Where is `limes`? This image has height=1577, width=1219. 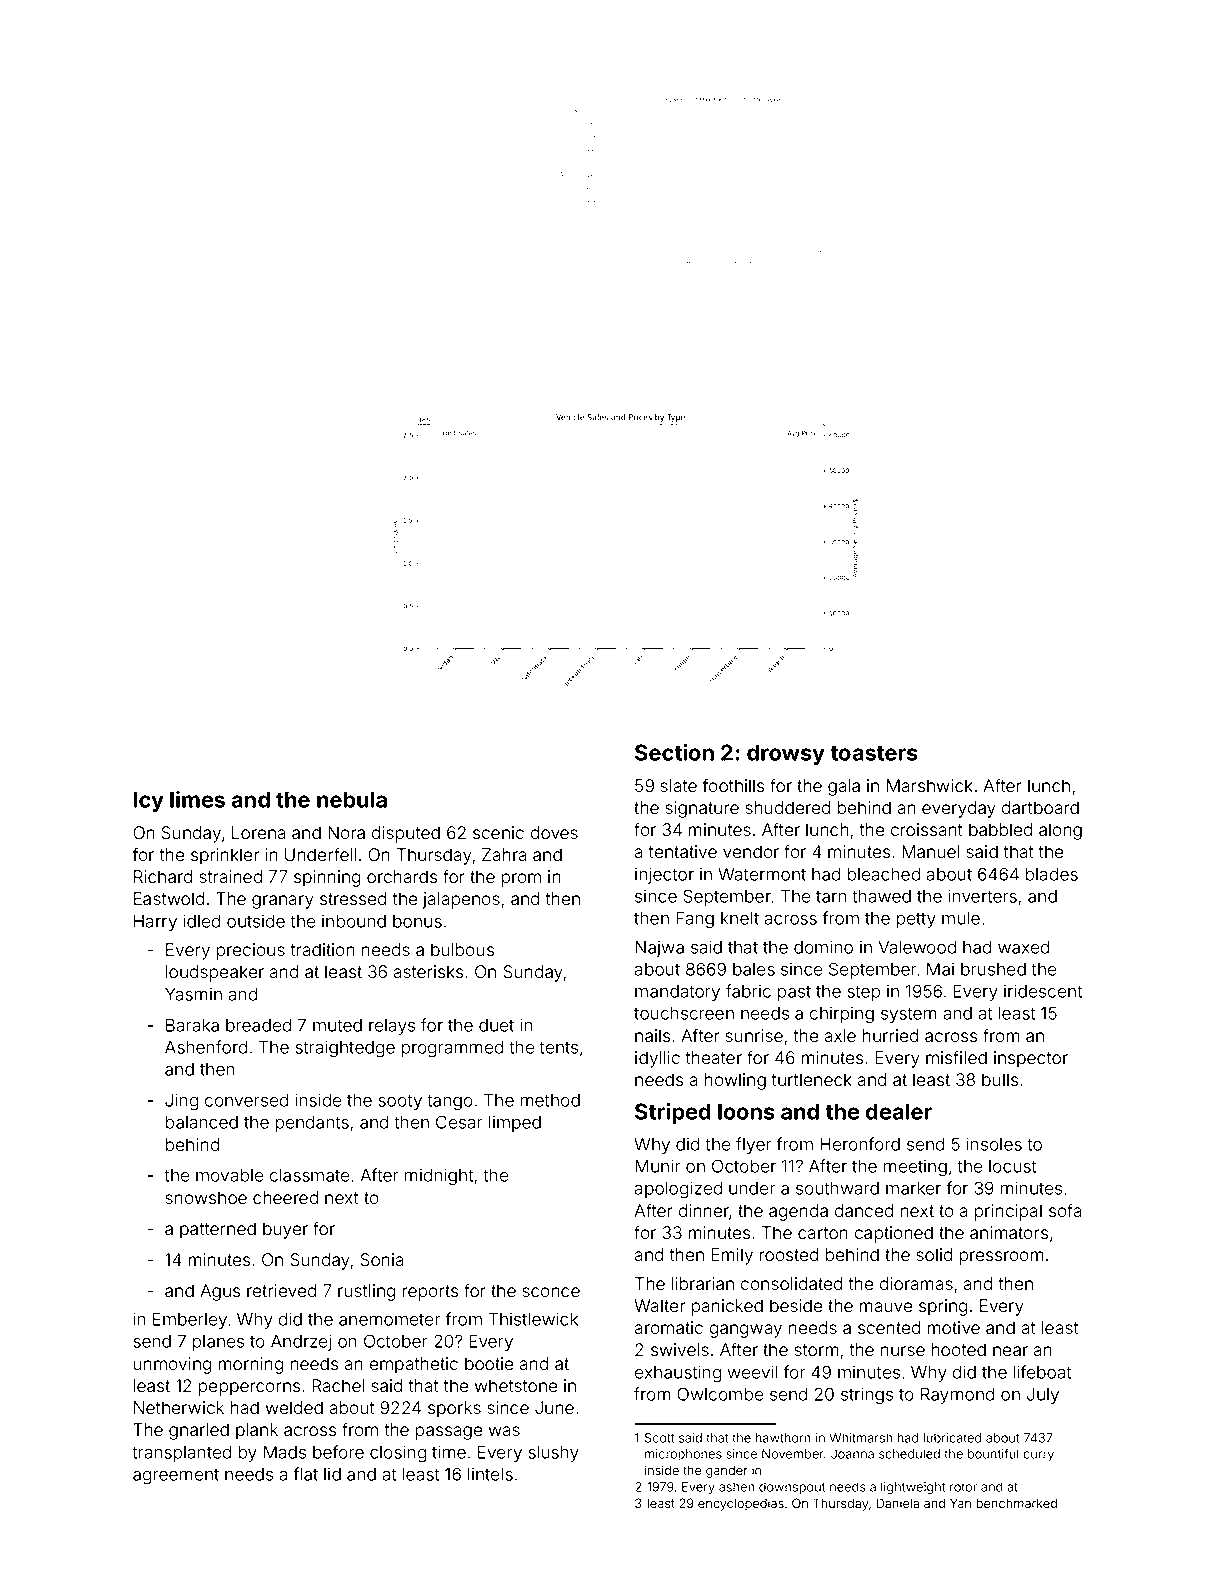 limes is located at coordinates (197, 799).
